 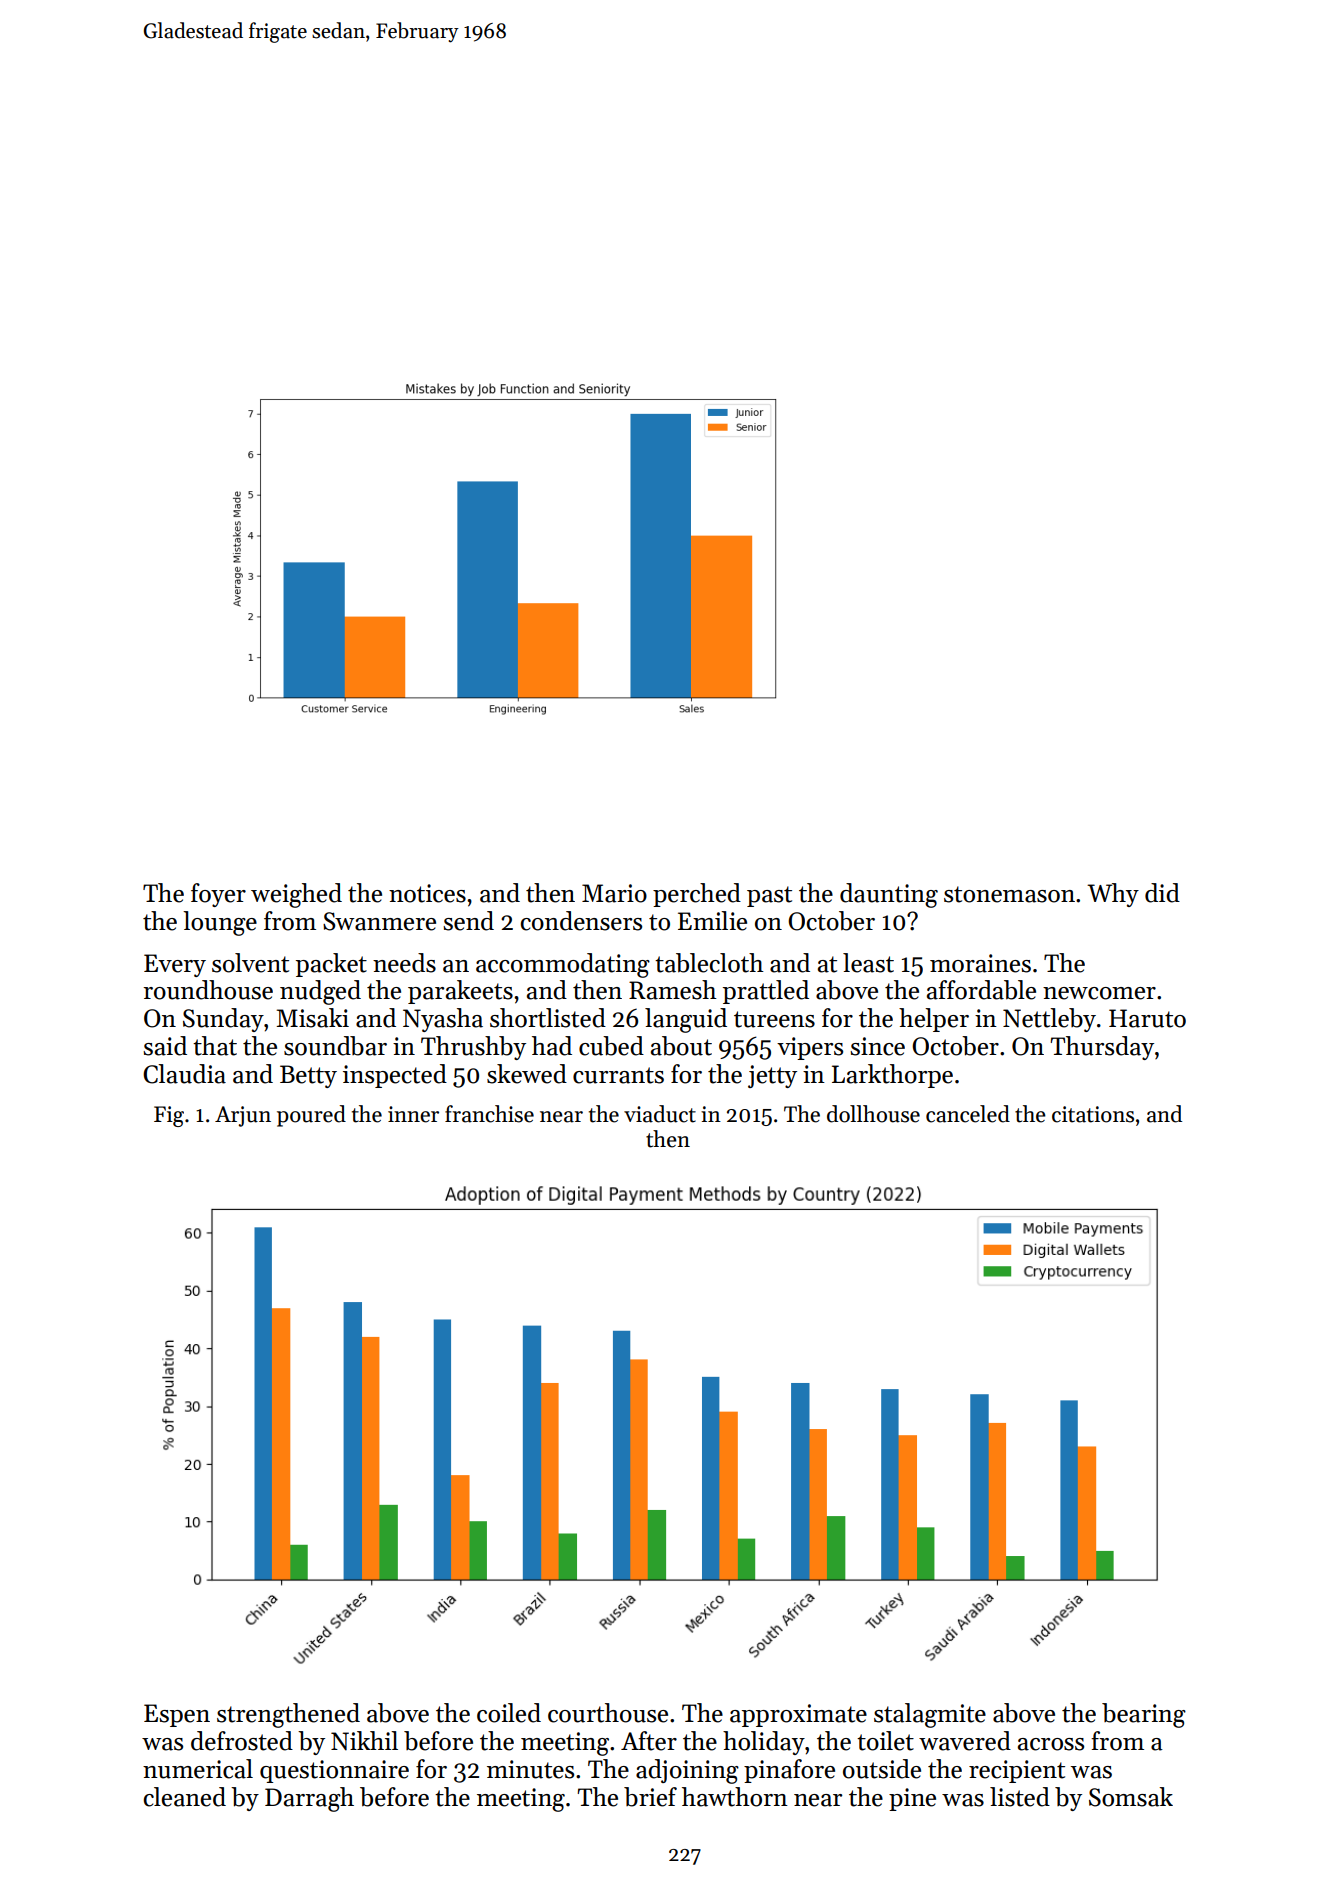 I want to click on Arjun, so click(x=243, y=1116).
